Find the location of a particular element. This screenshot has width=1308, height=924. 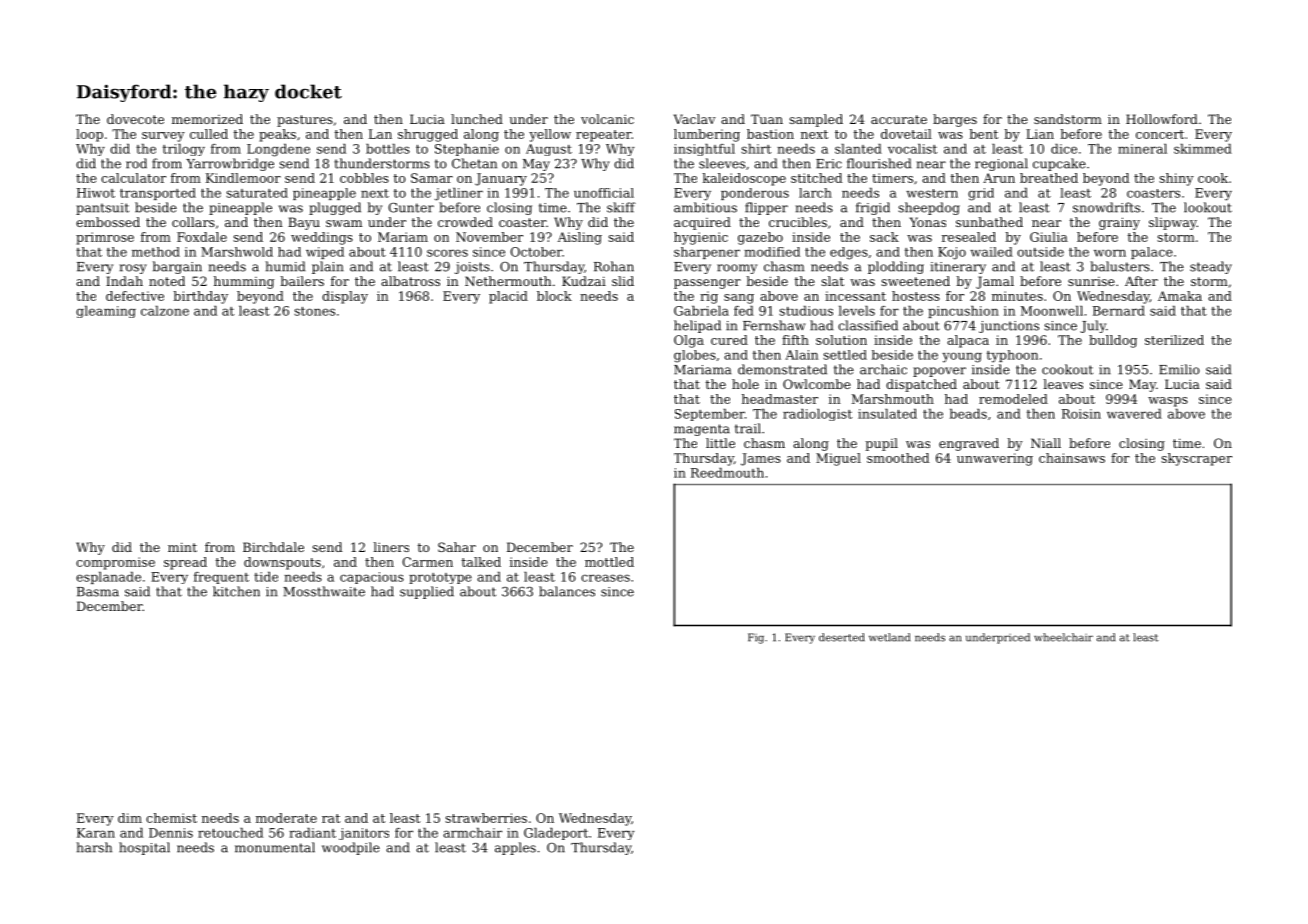

Mossthwaite is located at coordinates (324, 591).
